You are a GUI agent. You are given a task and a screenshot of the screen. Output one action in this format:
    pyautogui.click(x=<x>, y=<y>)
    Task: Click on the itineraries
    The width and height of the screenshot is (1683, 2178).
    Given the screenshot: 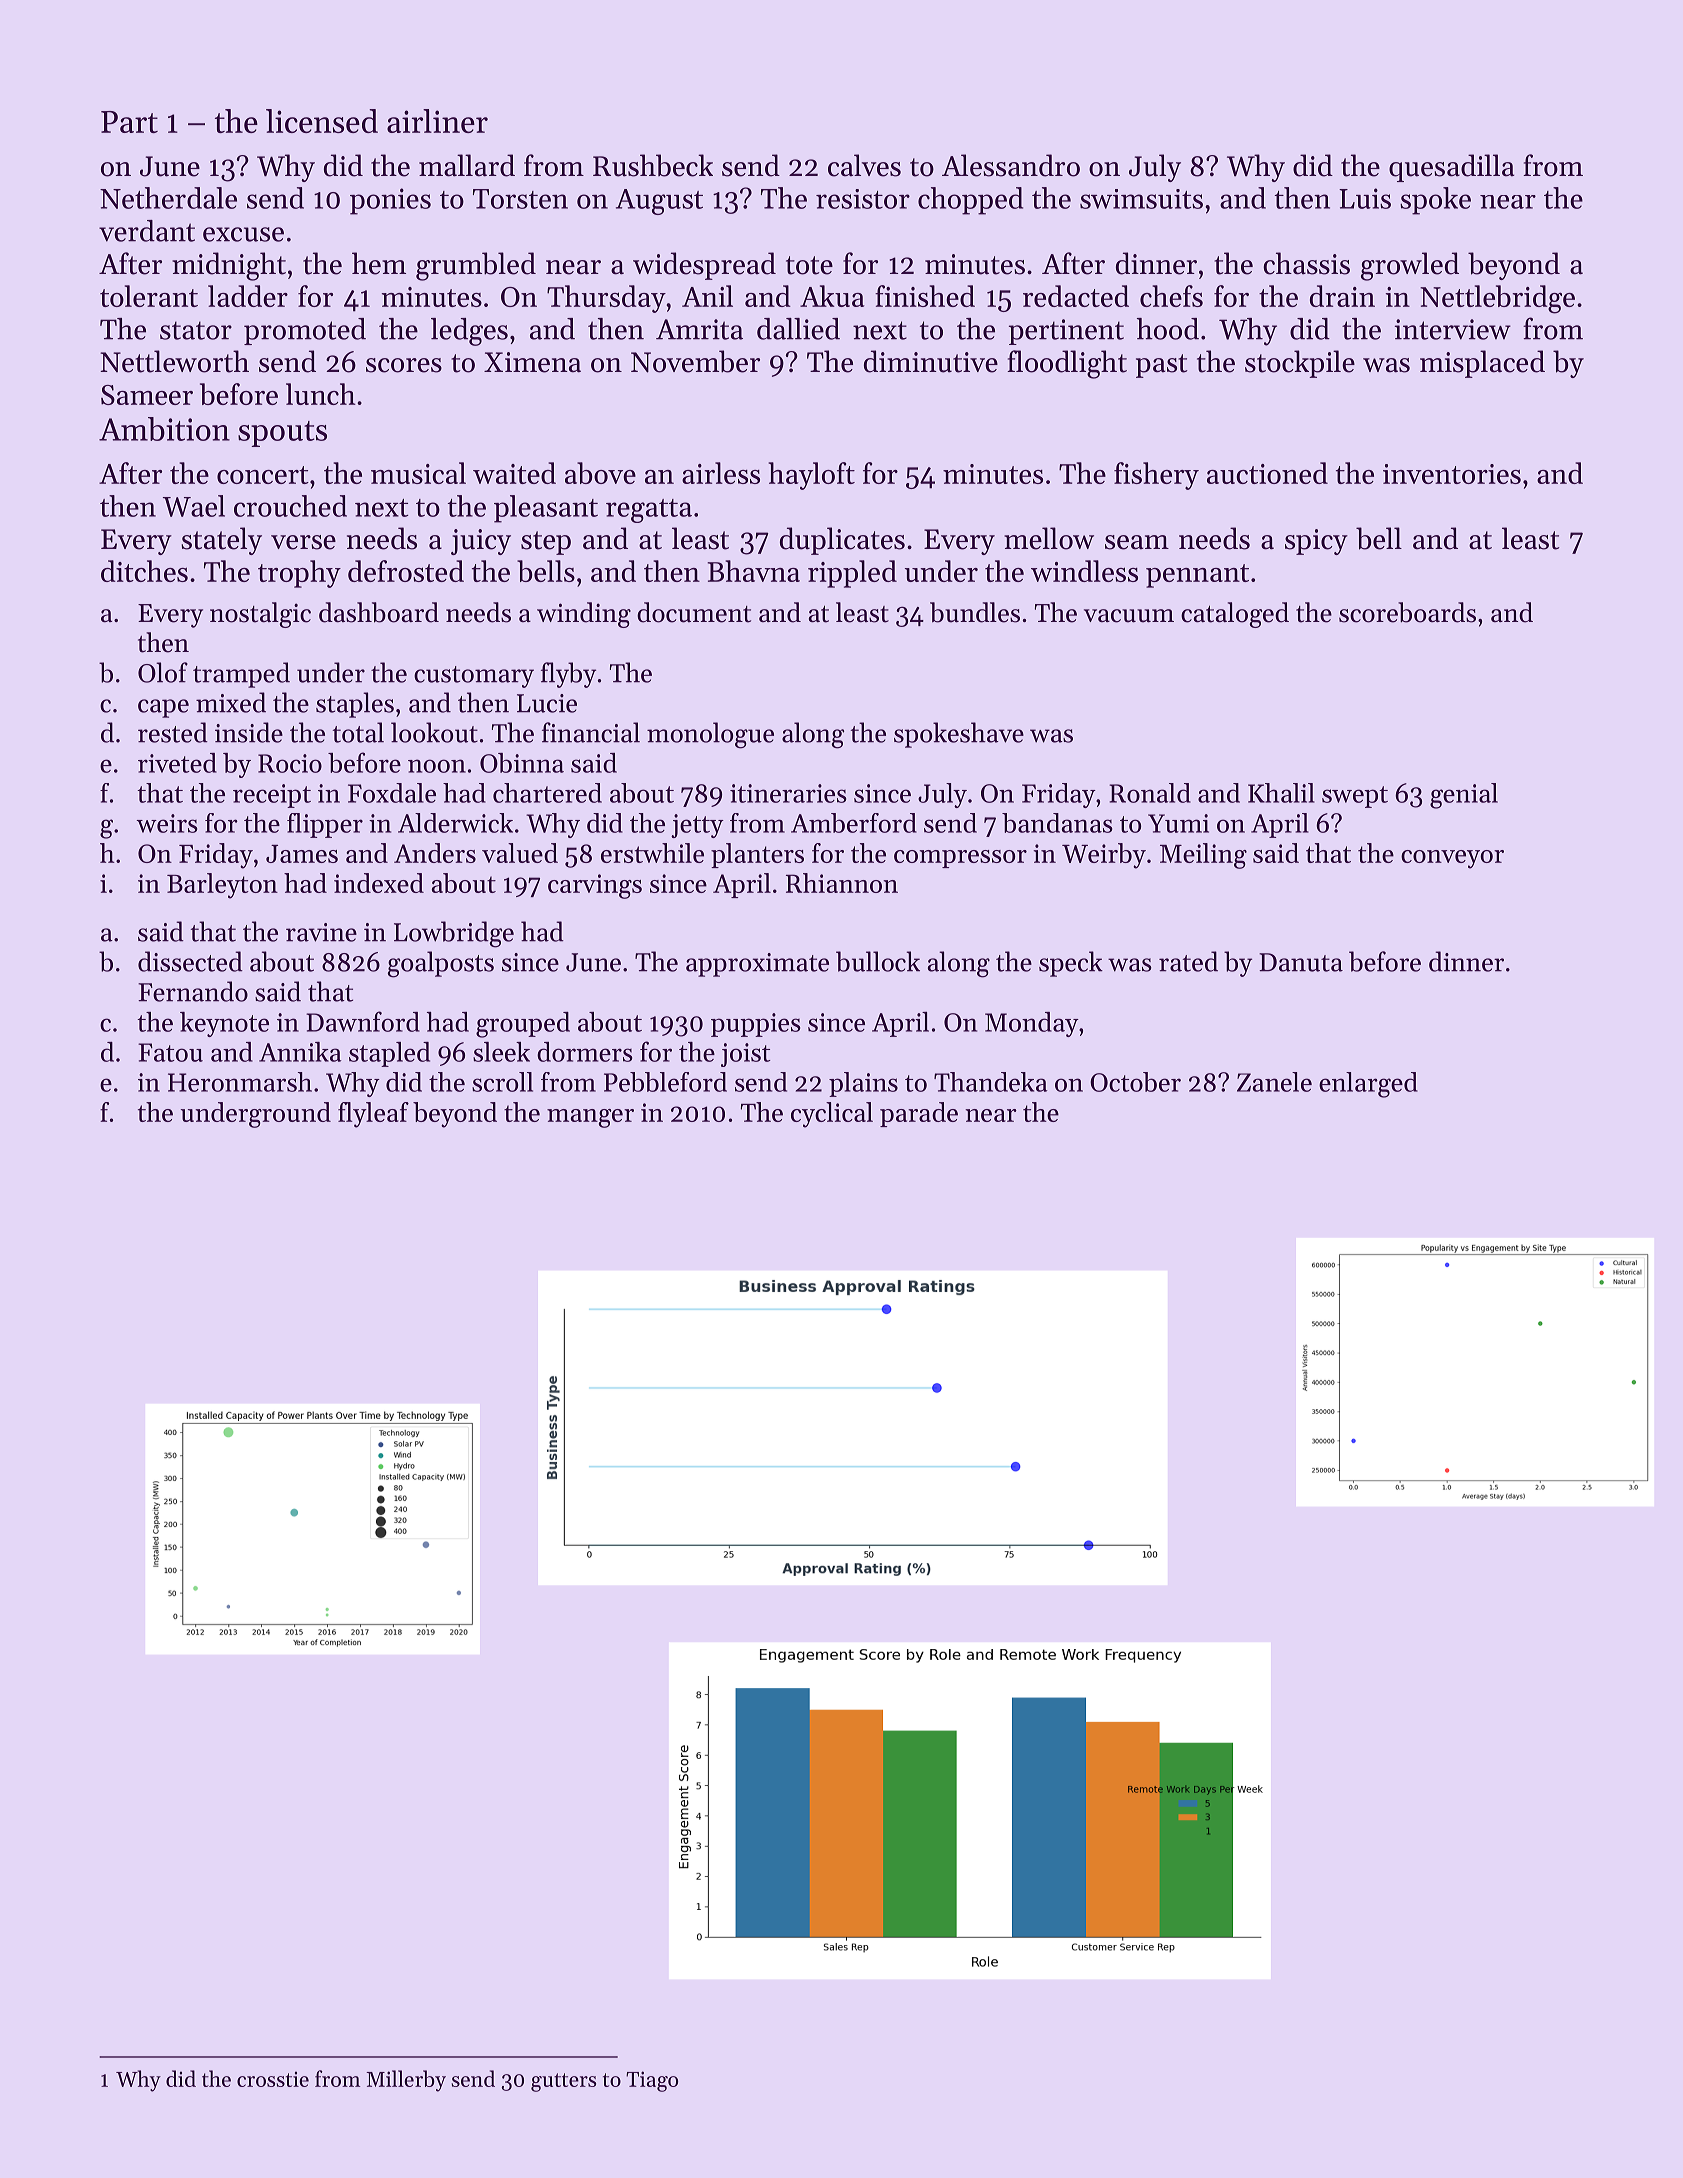 What is the action you would take?
    pyautogui.click(x=788, y=793)
